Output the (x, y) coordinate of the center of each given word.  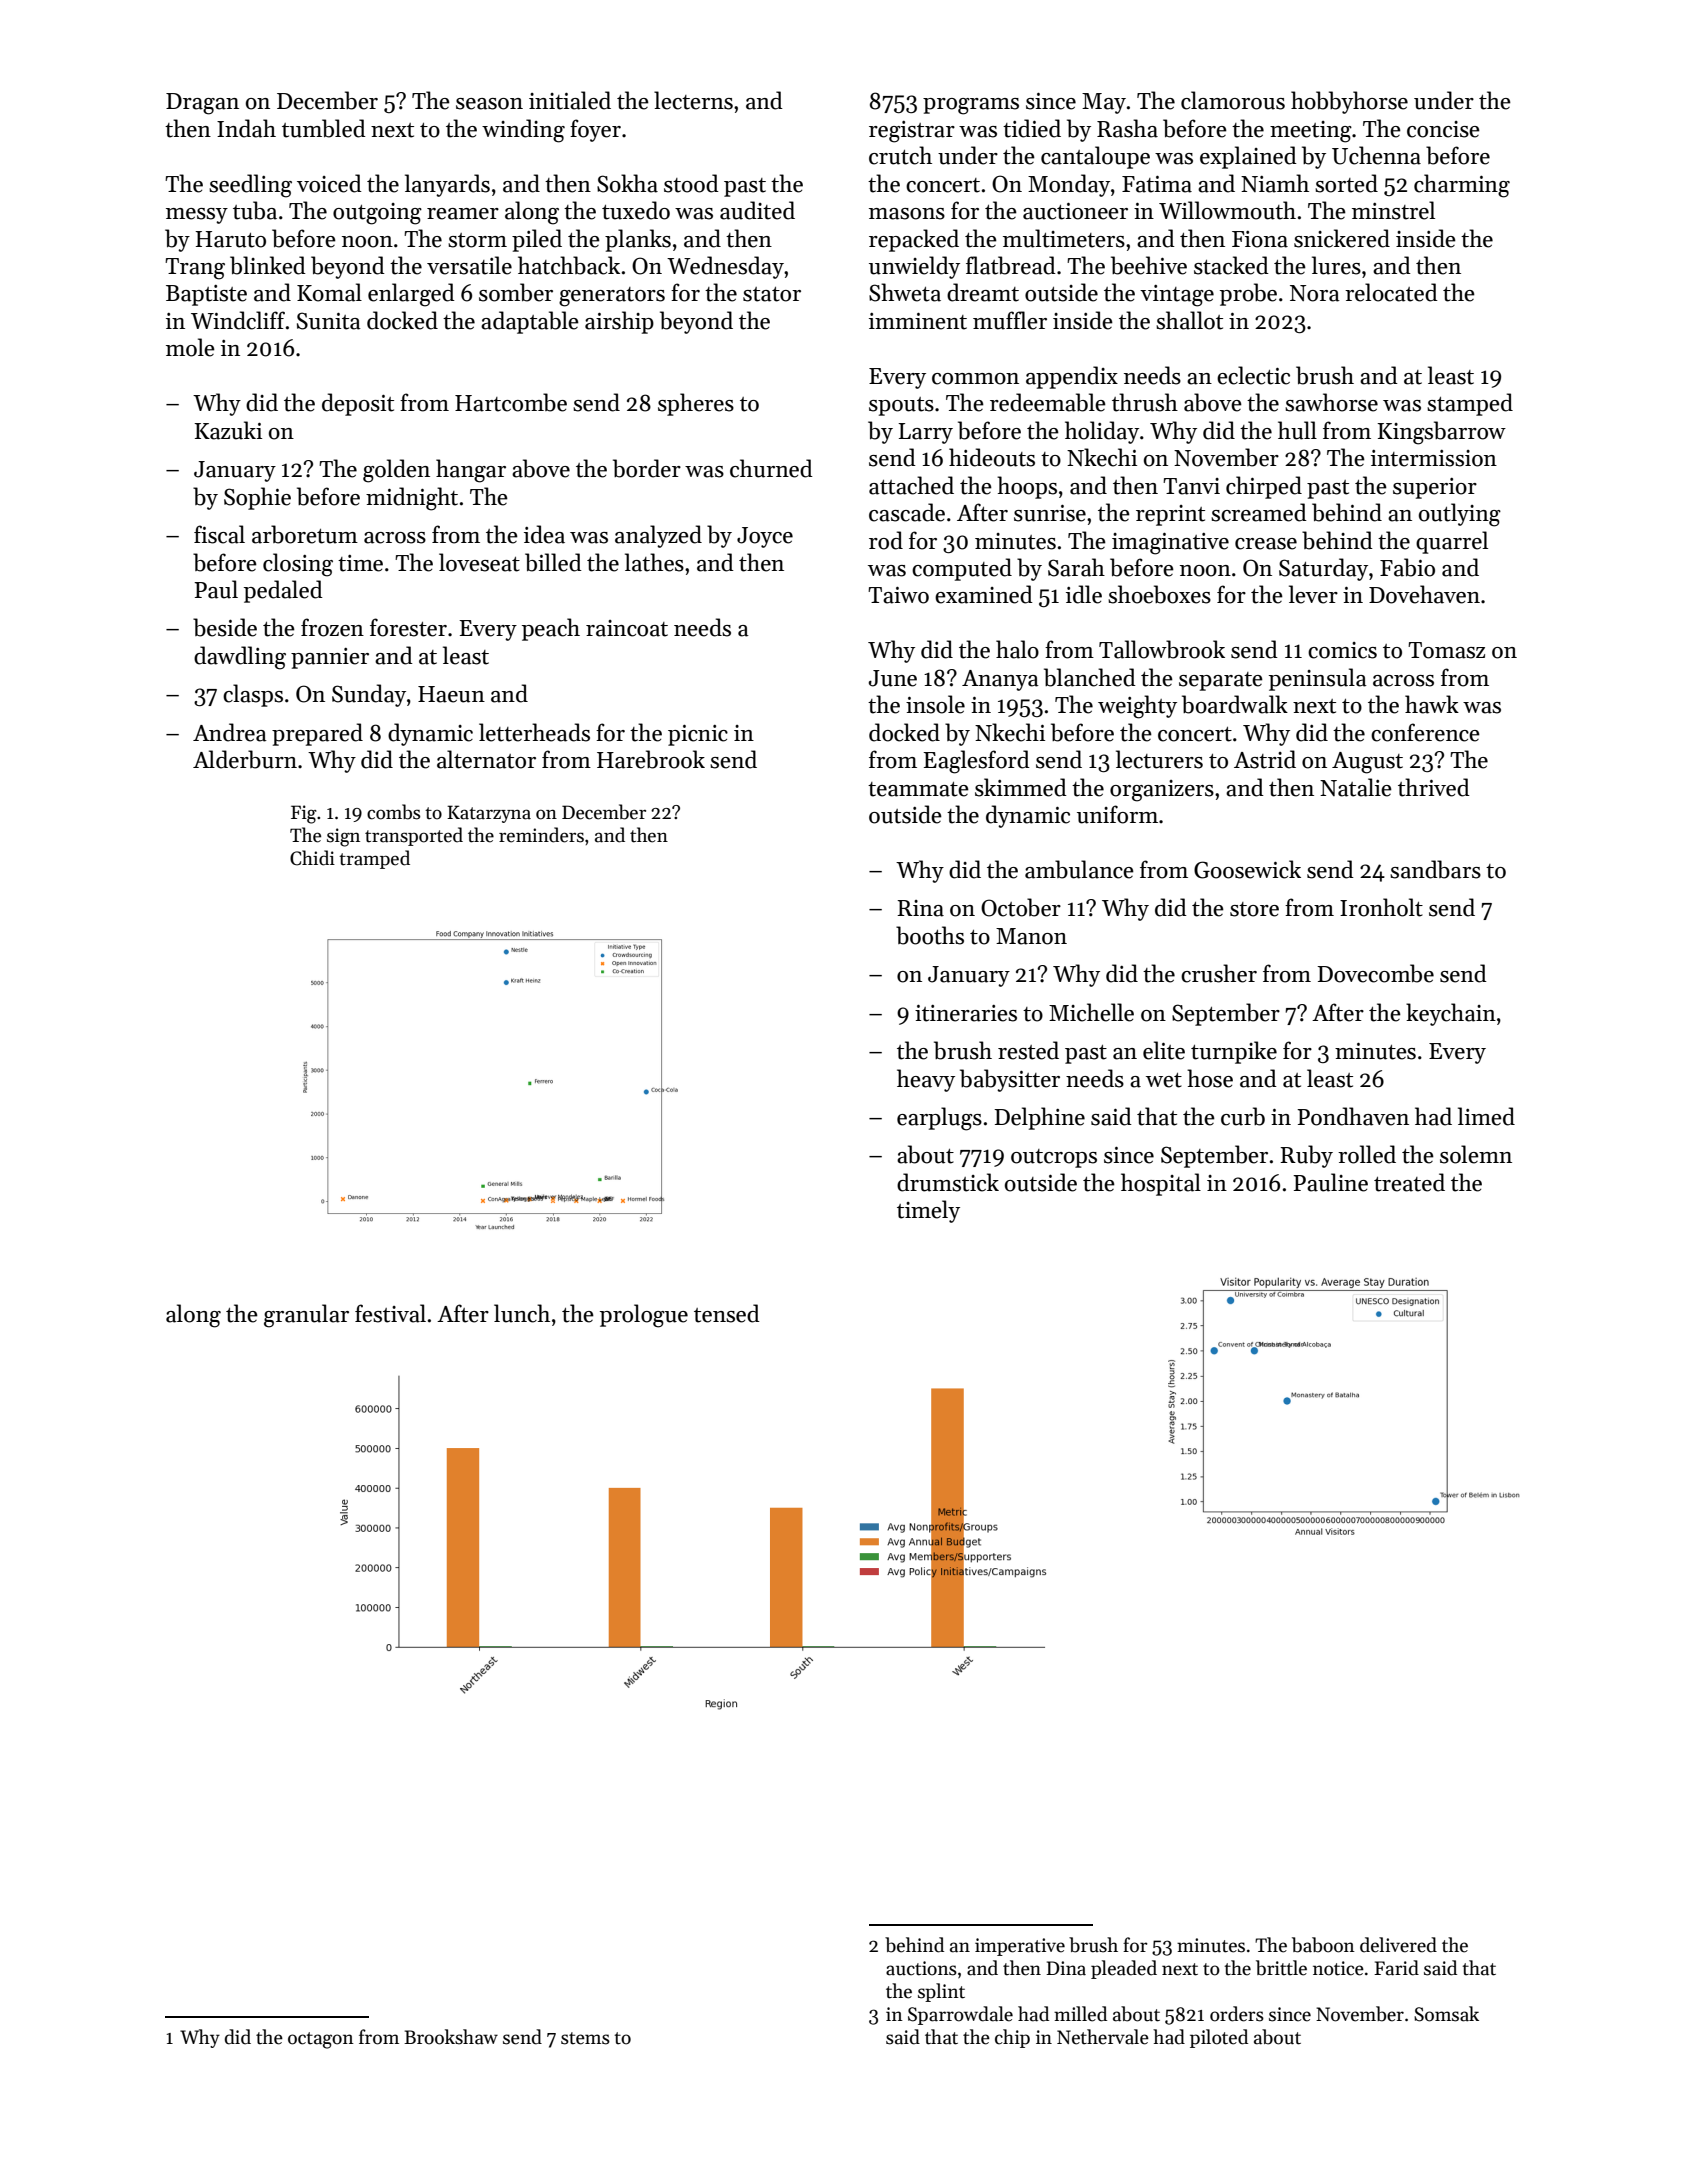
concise (1443, 129)
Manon (1031, 936)
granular (306, 1316)
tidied (1032, 128)
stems (585, 2038)
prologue (644, 1316)
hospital (1161, 1184)
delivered (1398, 1945)
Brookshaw (451, 2037)
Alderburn (245, 759)
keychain (1451, 1014)
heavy (926, 1080)
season (489, 104)
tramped (374, 859)
